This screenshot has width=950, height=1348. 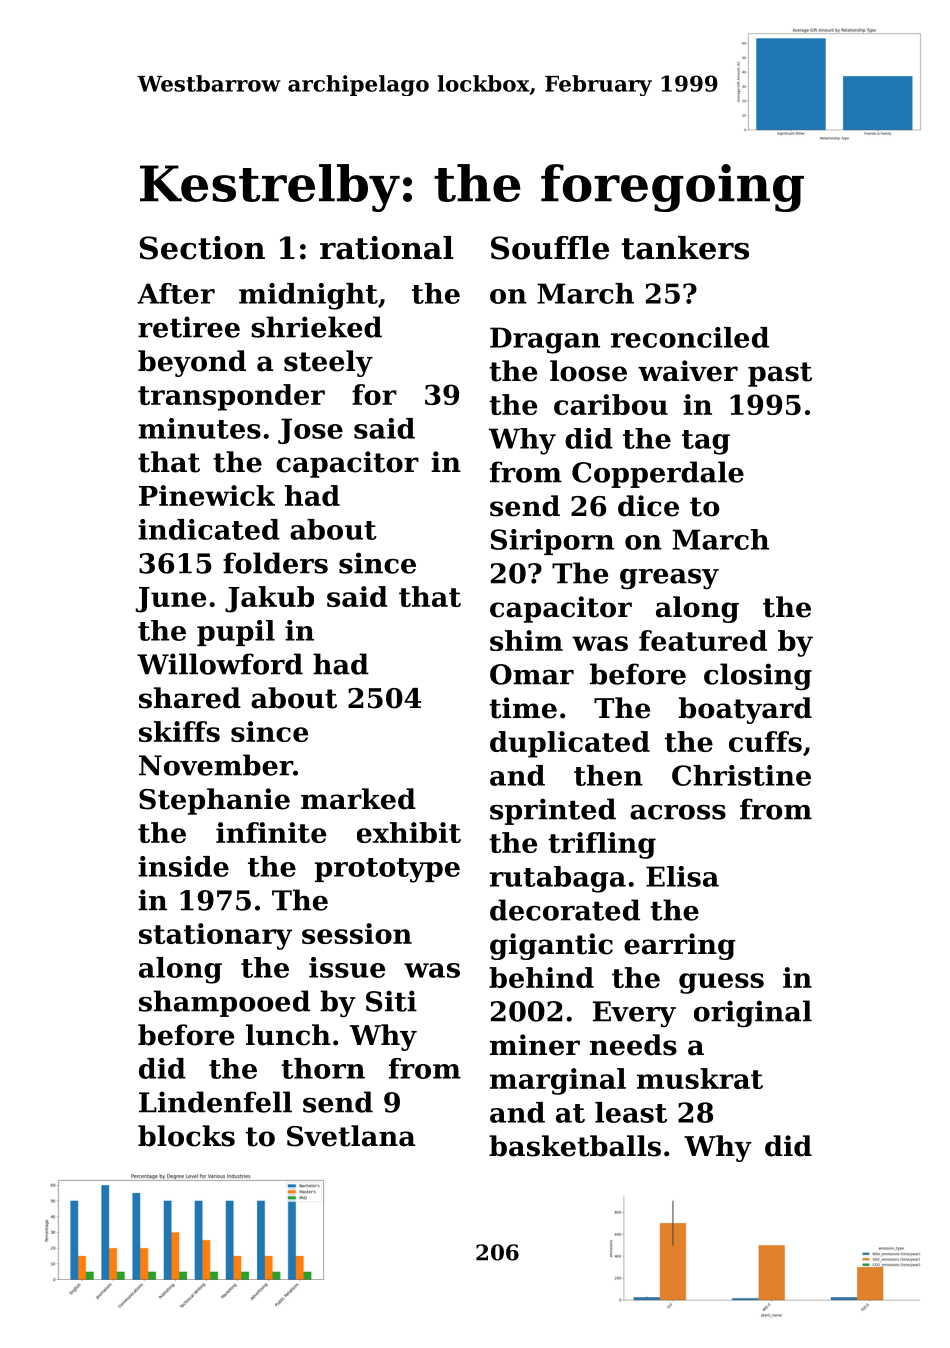 What do you see at coordinates (275, 563) in the screenshot?
I see `folders` at bounding box center [275, 563].
